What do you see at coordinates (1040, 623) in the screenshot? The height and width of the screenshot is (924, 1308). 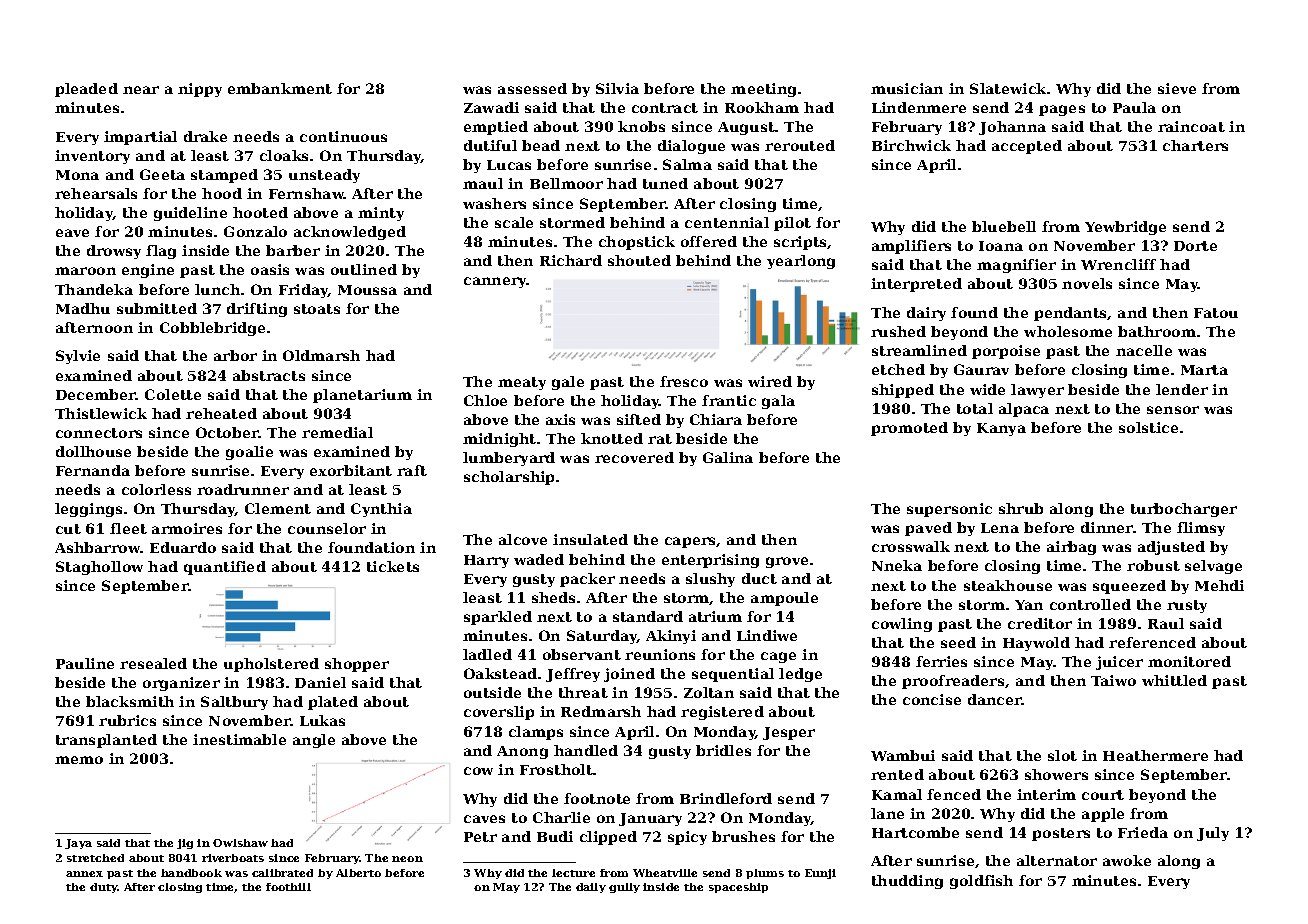 I see `creditor` at bounding box center [1040, 623].
